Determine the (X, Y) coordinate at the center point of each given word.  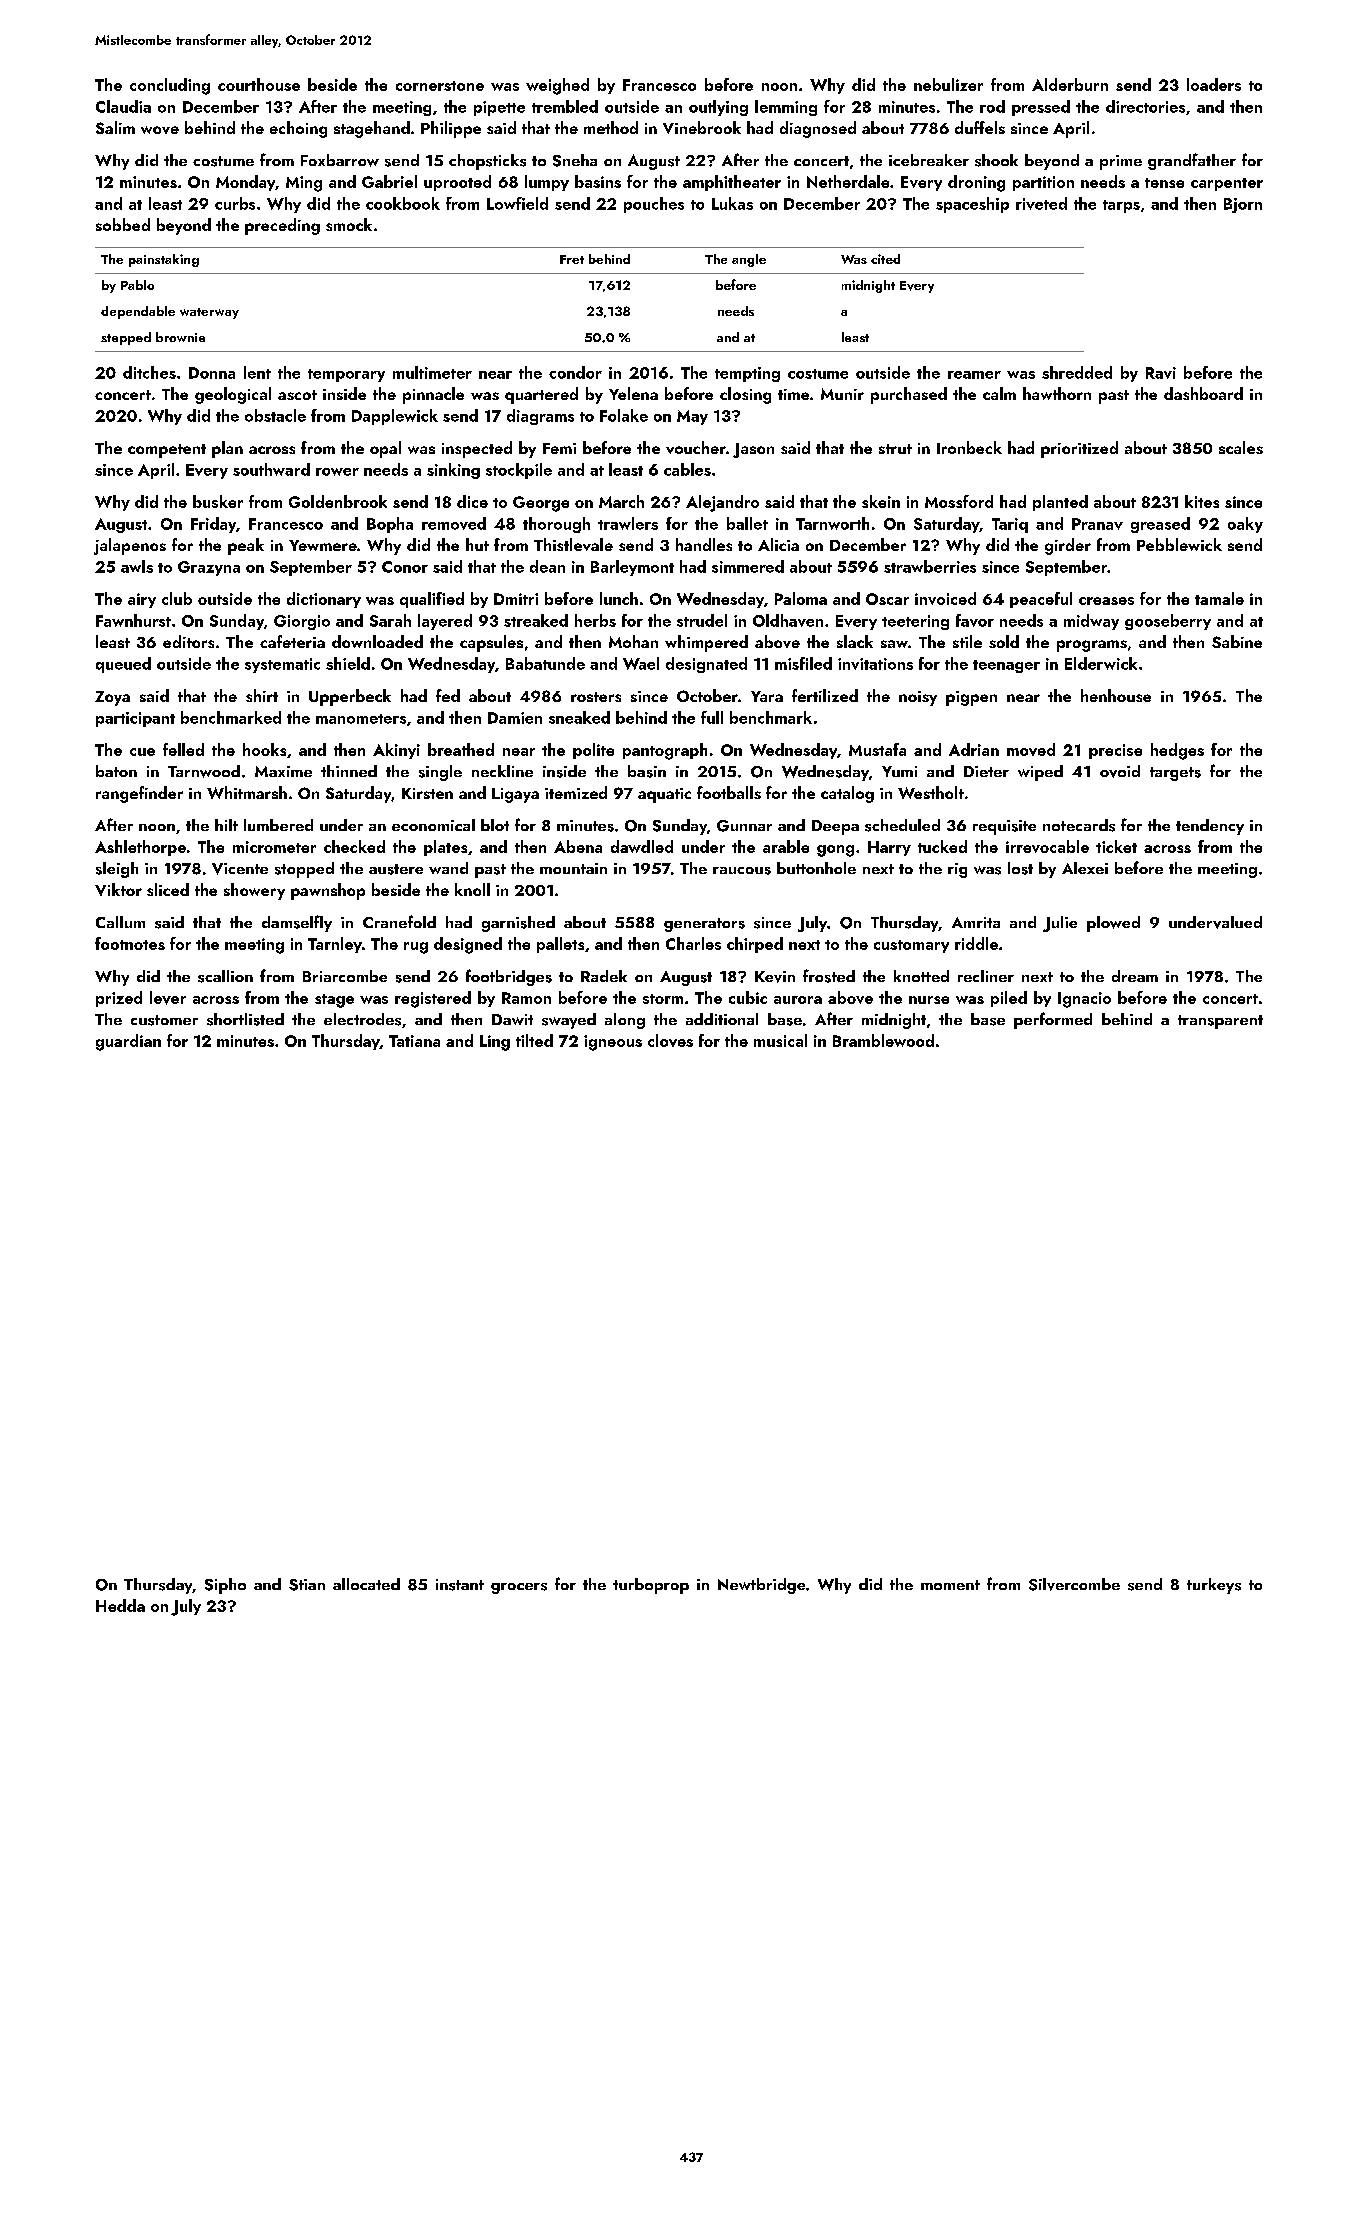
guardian (128, 1042)
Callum (120, 922)
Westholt (931, 792)
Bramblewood (883, 1040)
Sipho (225, 1586)
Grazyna (209, 568)
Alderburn (1070, 84)
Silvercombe (1074, 1584)
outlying (718, 108)
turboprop (651, 1586)
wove (160, 130)
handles (704, 544)
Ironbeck (969, 447)
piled (1009, 999)
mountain (573, 868)
